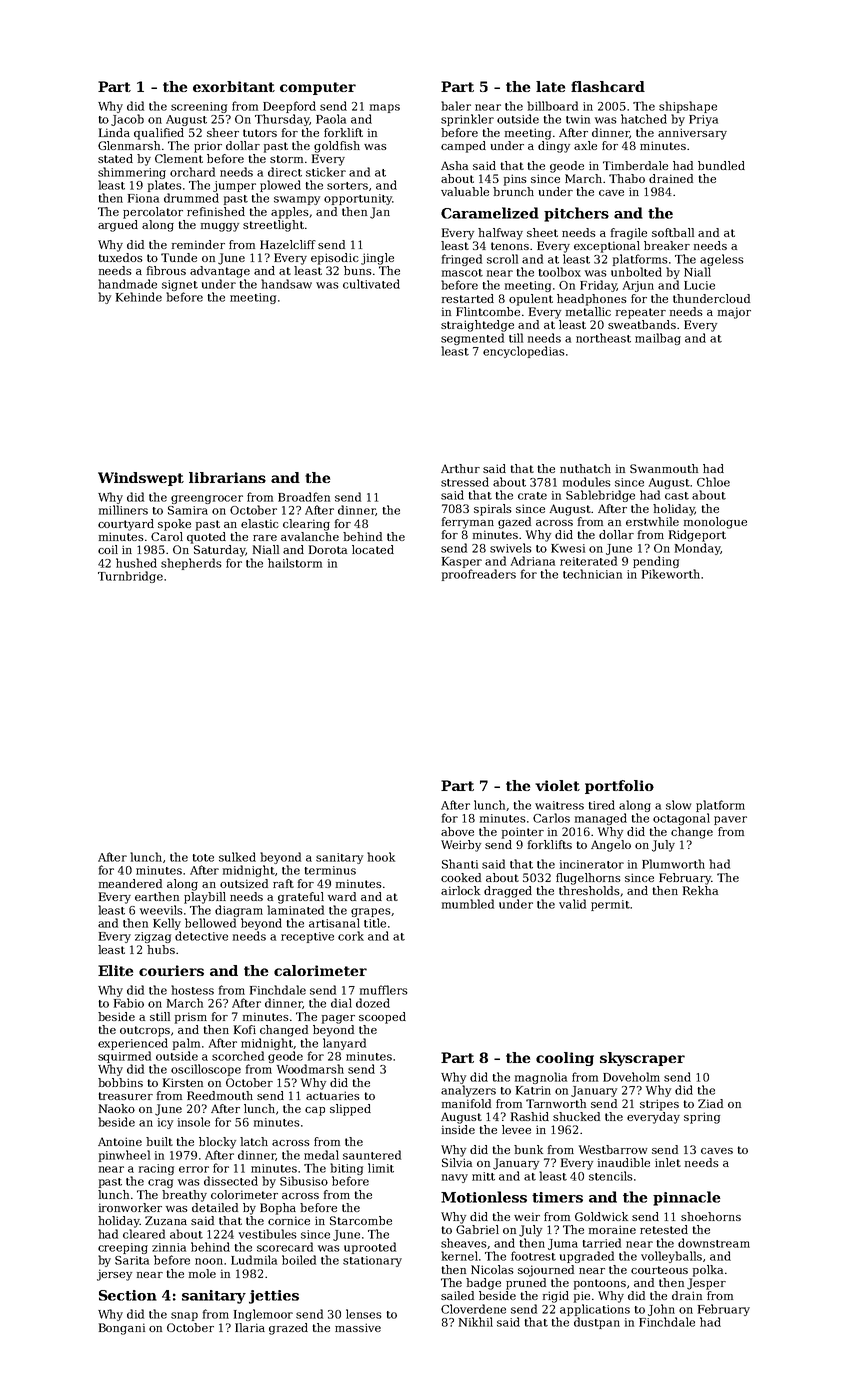  Describe the element at coordinates (734, 313) in the screenshot. I see `major` at that location.
